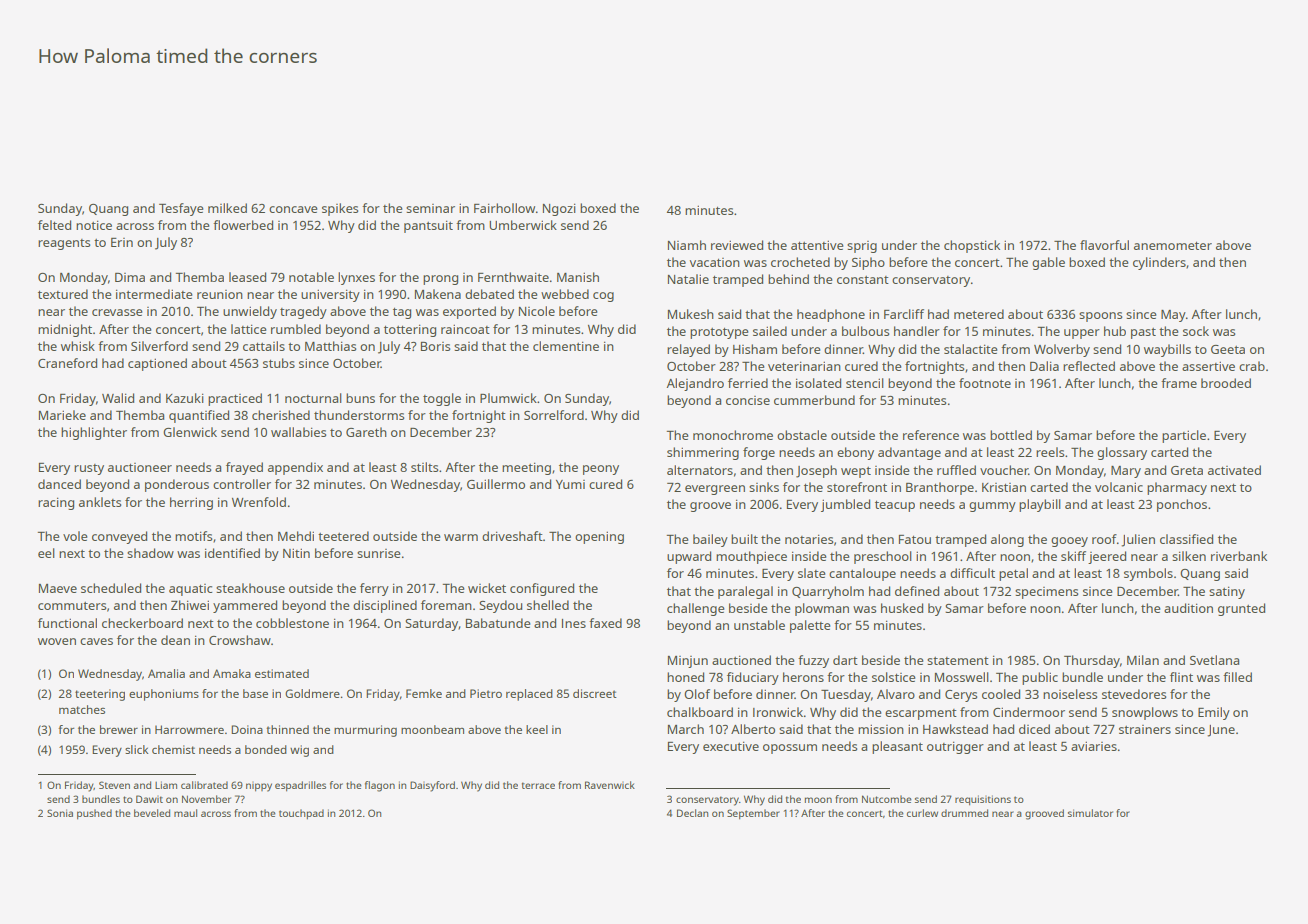 This screenshot has width=1308, height=924. What do you see at coordinates (1184, 436) in the screenshot?
I see `particle` at bounding box center [1184, 436].
